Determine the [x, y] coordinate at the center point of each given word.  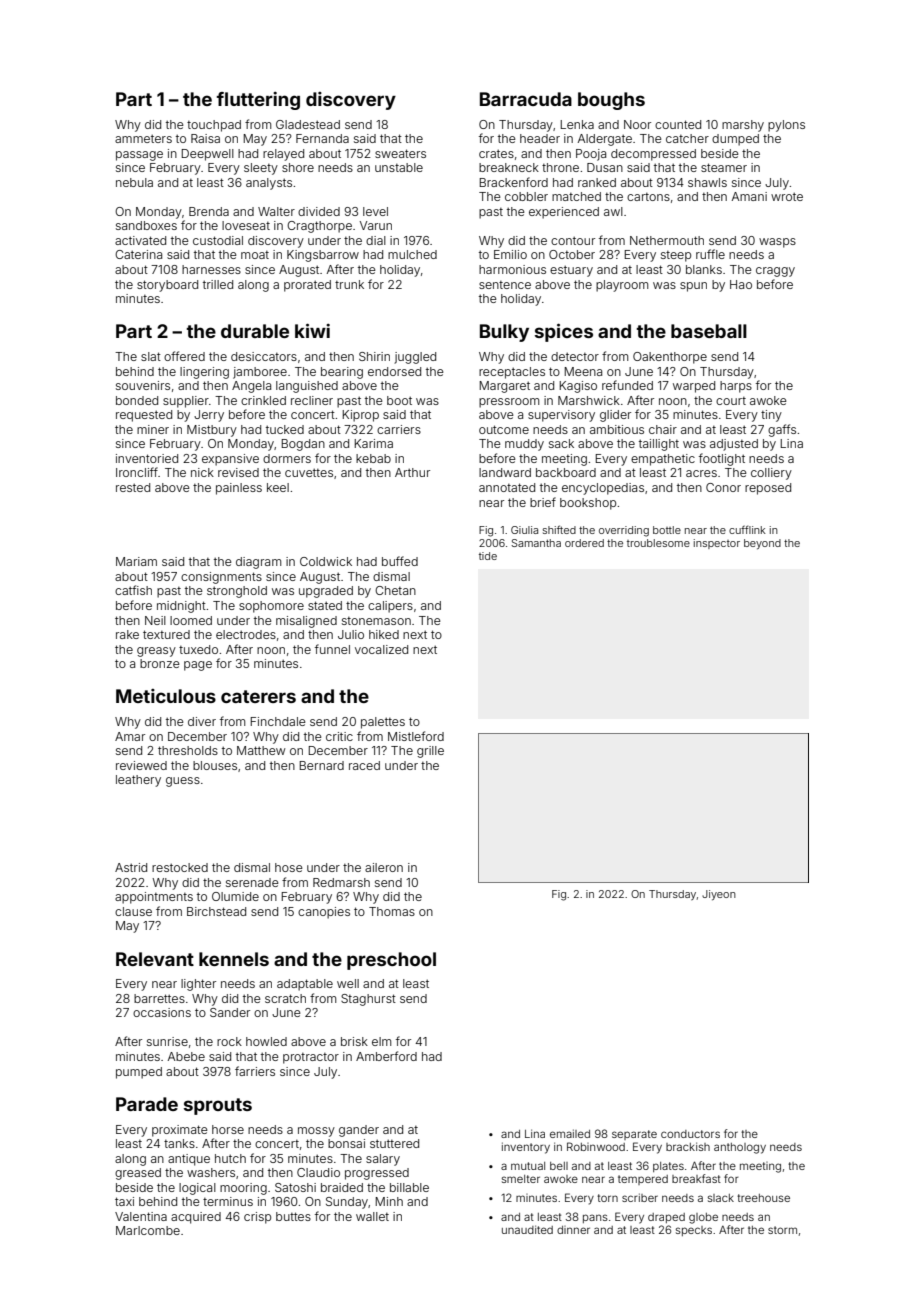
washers [211, 1172]
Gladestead [308, 124]
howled [266, 1041]
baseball [709, 331]
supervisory [561, 416]
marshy [743, 126]
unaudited [527, 1229]
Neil [155, 620]
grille [430, 752]
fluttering [258, 101]
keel [278, 487]
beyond [762, 544]
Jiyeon [719, 895]
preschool [391, 961]
